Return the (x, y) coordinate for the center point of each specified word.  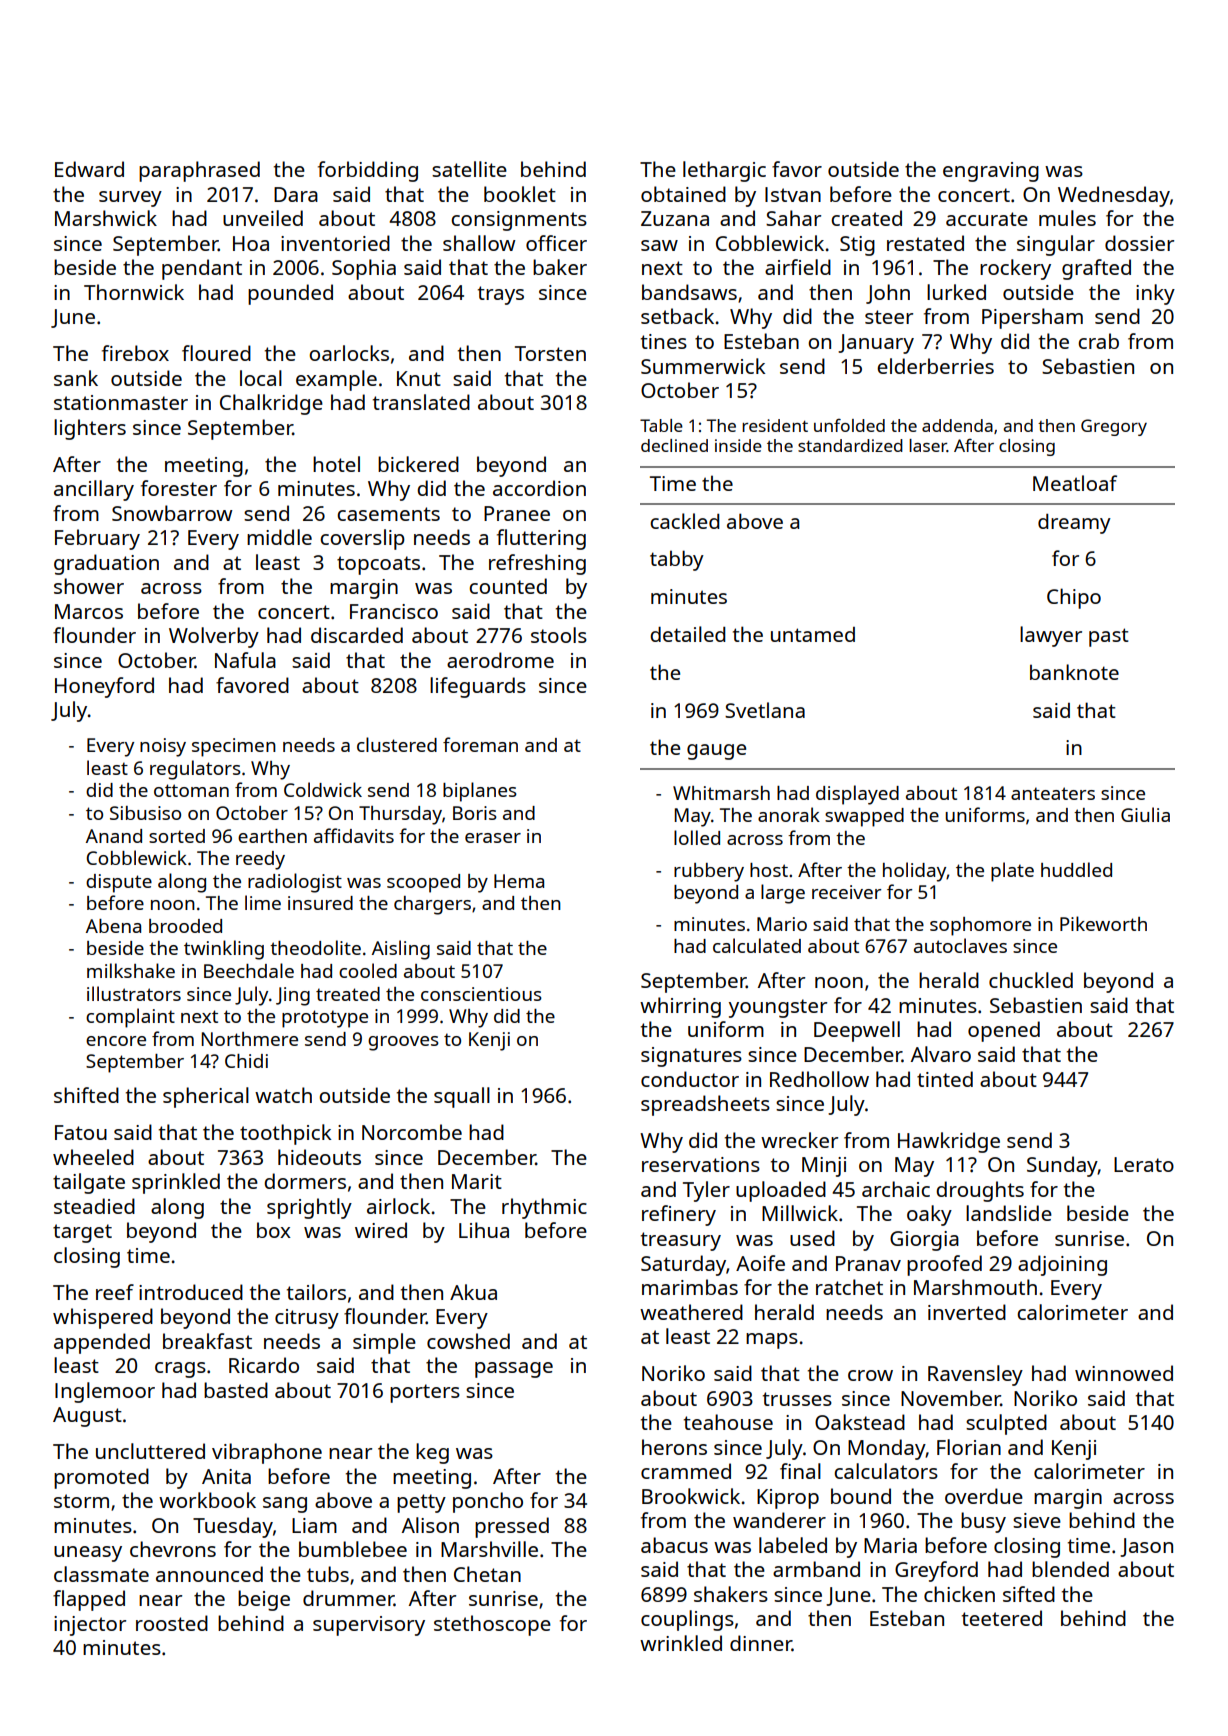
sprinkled (176, 1183)
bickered (418, 464)
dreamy (1074, 524)
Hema (519, 881)
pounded (290, 294)
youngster (778, 1008)
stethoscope (492, 1625)
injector (90, 1626)
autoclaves (960, 945)
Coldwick (323, 789)
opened (1004, 1031)
